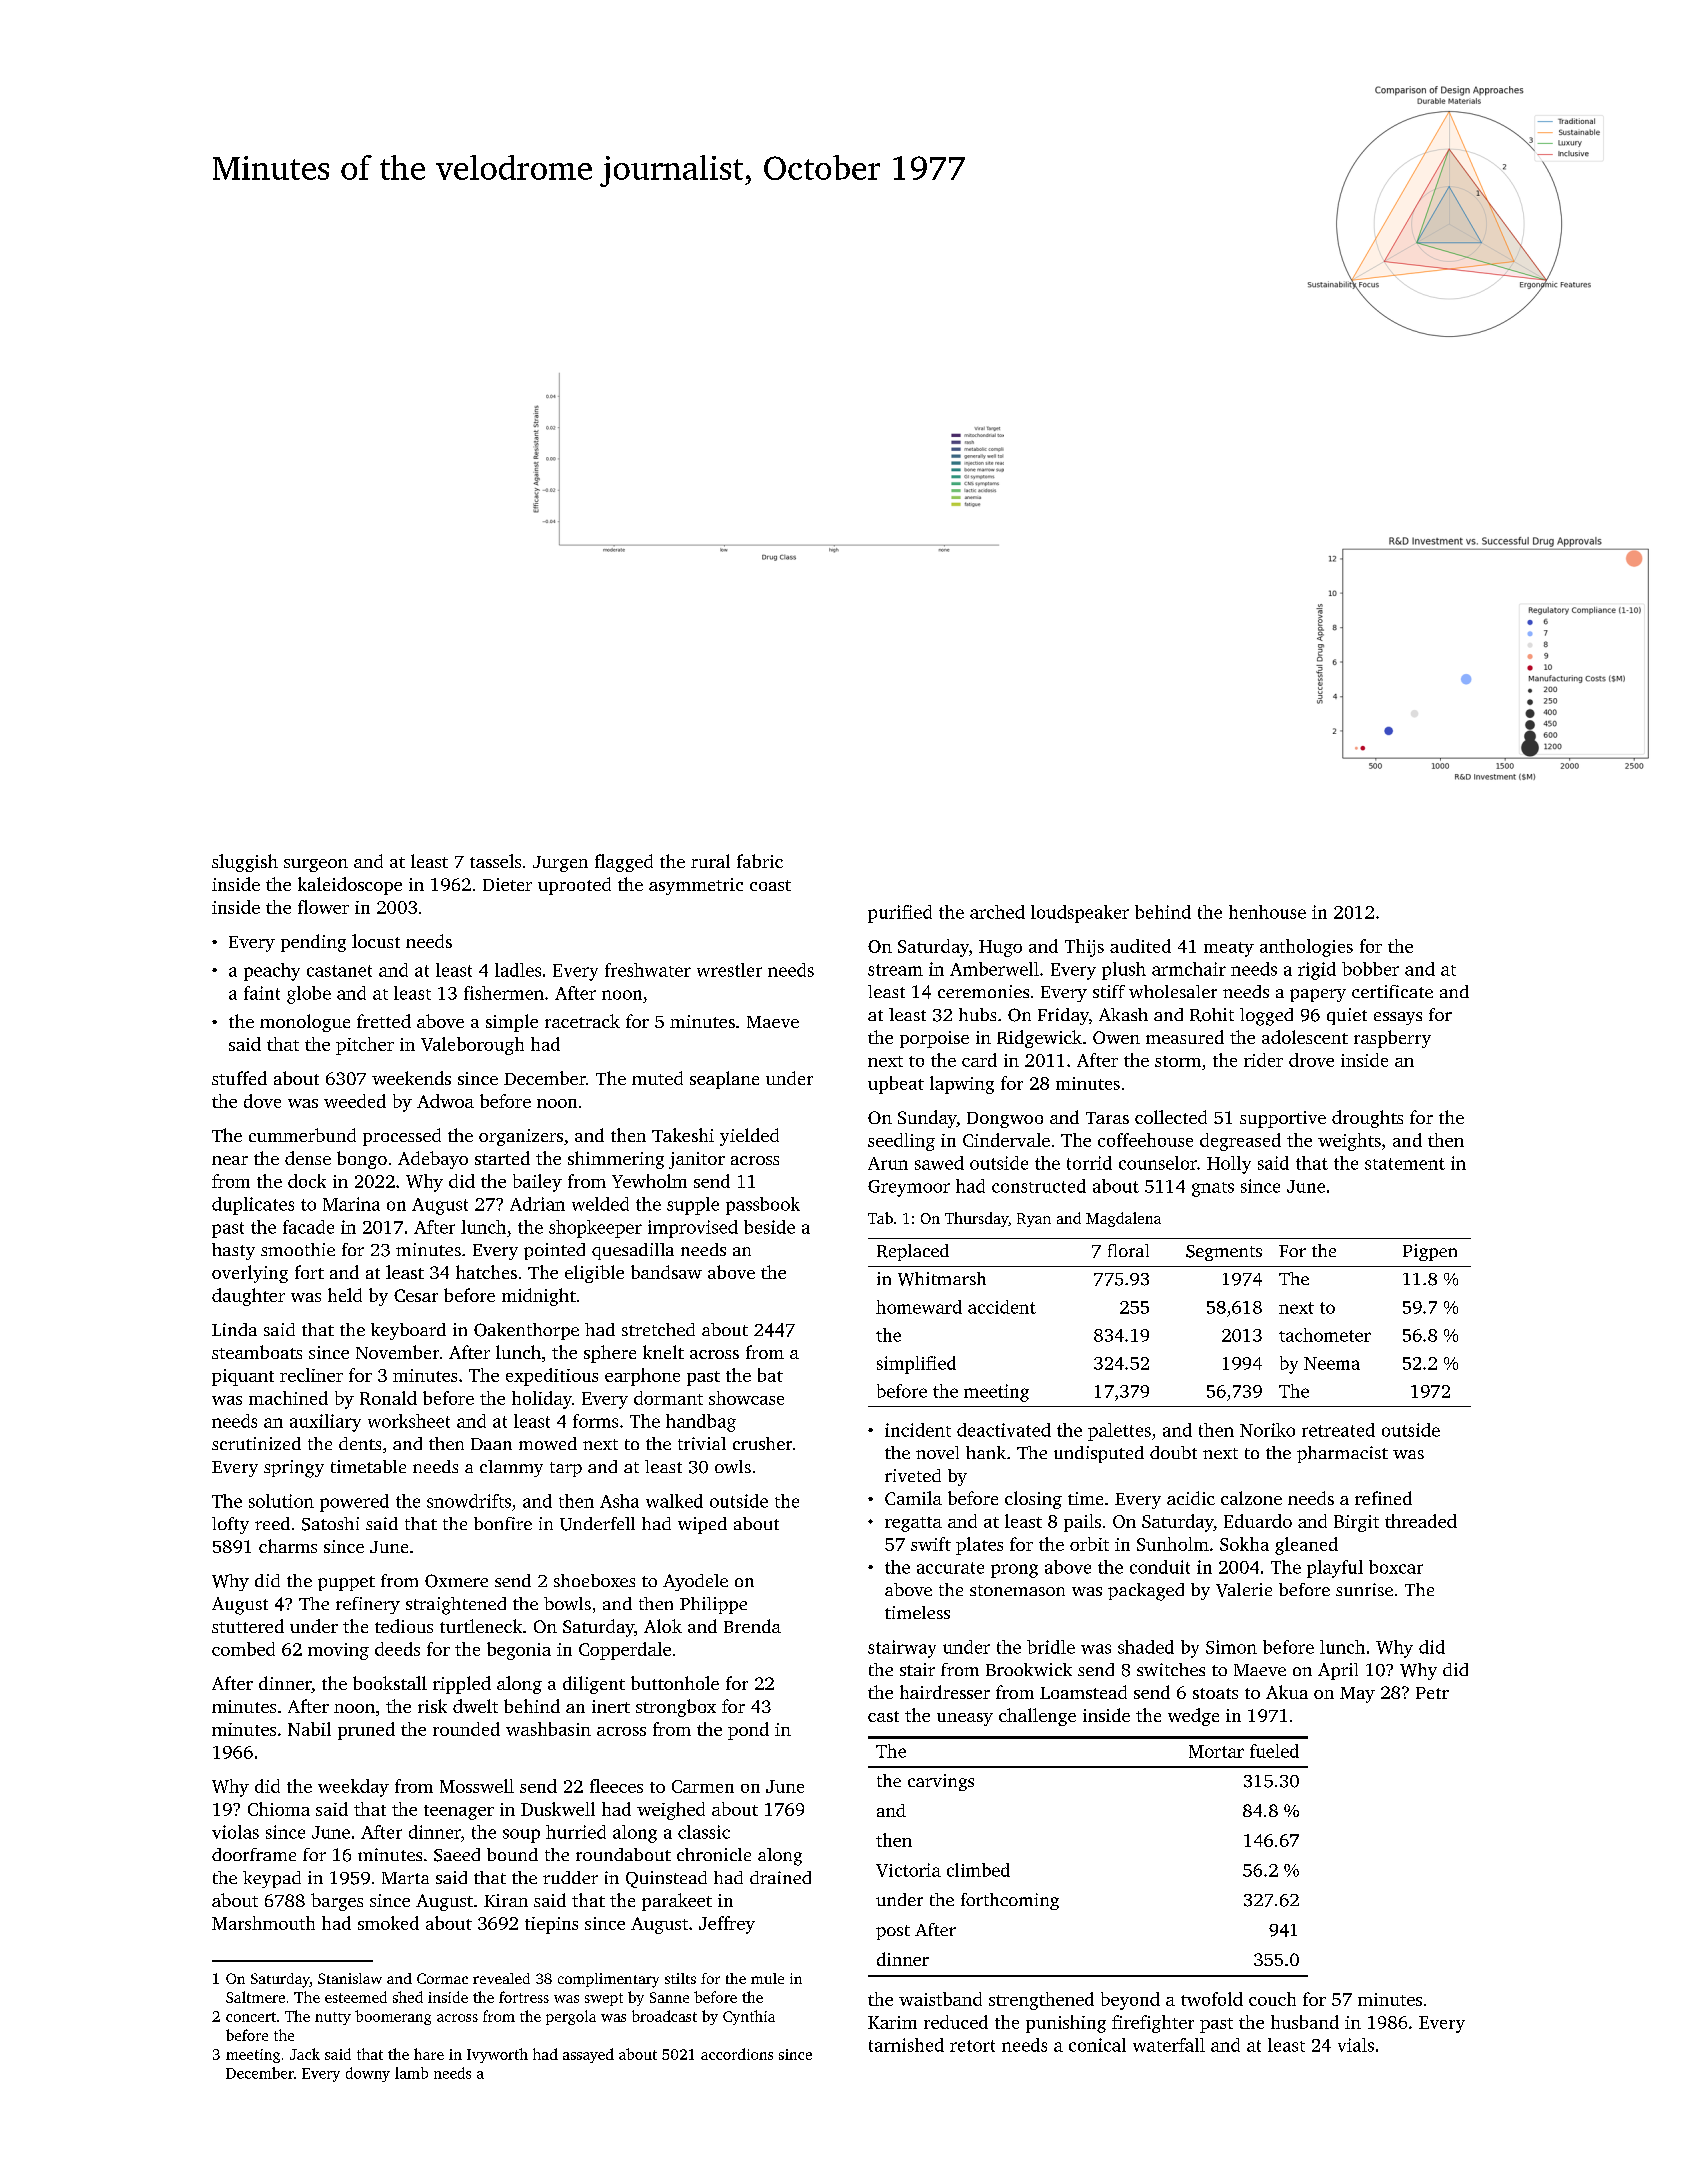  What do you see at coordinates (368, 2074) in the screenshot?
I see `downy` at bounding box center [368, 2074].
